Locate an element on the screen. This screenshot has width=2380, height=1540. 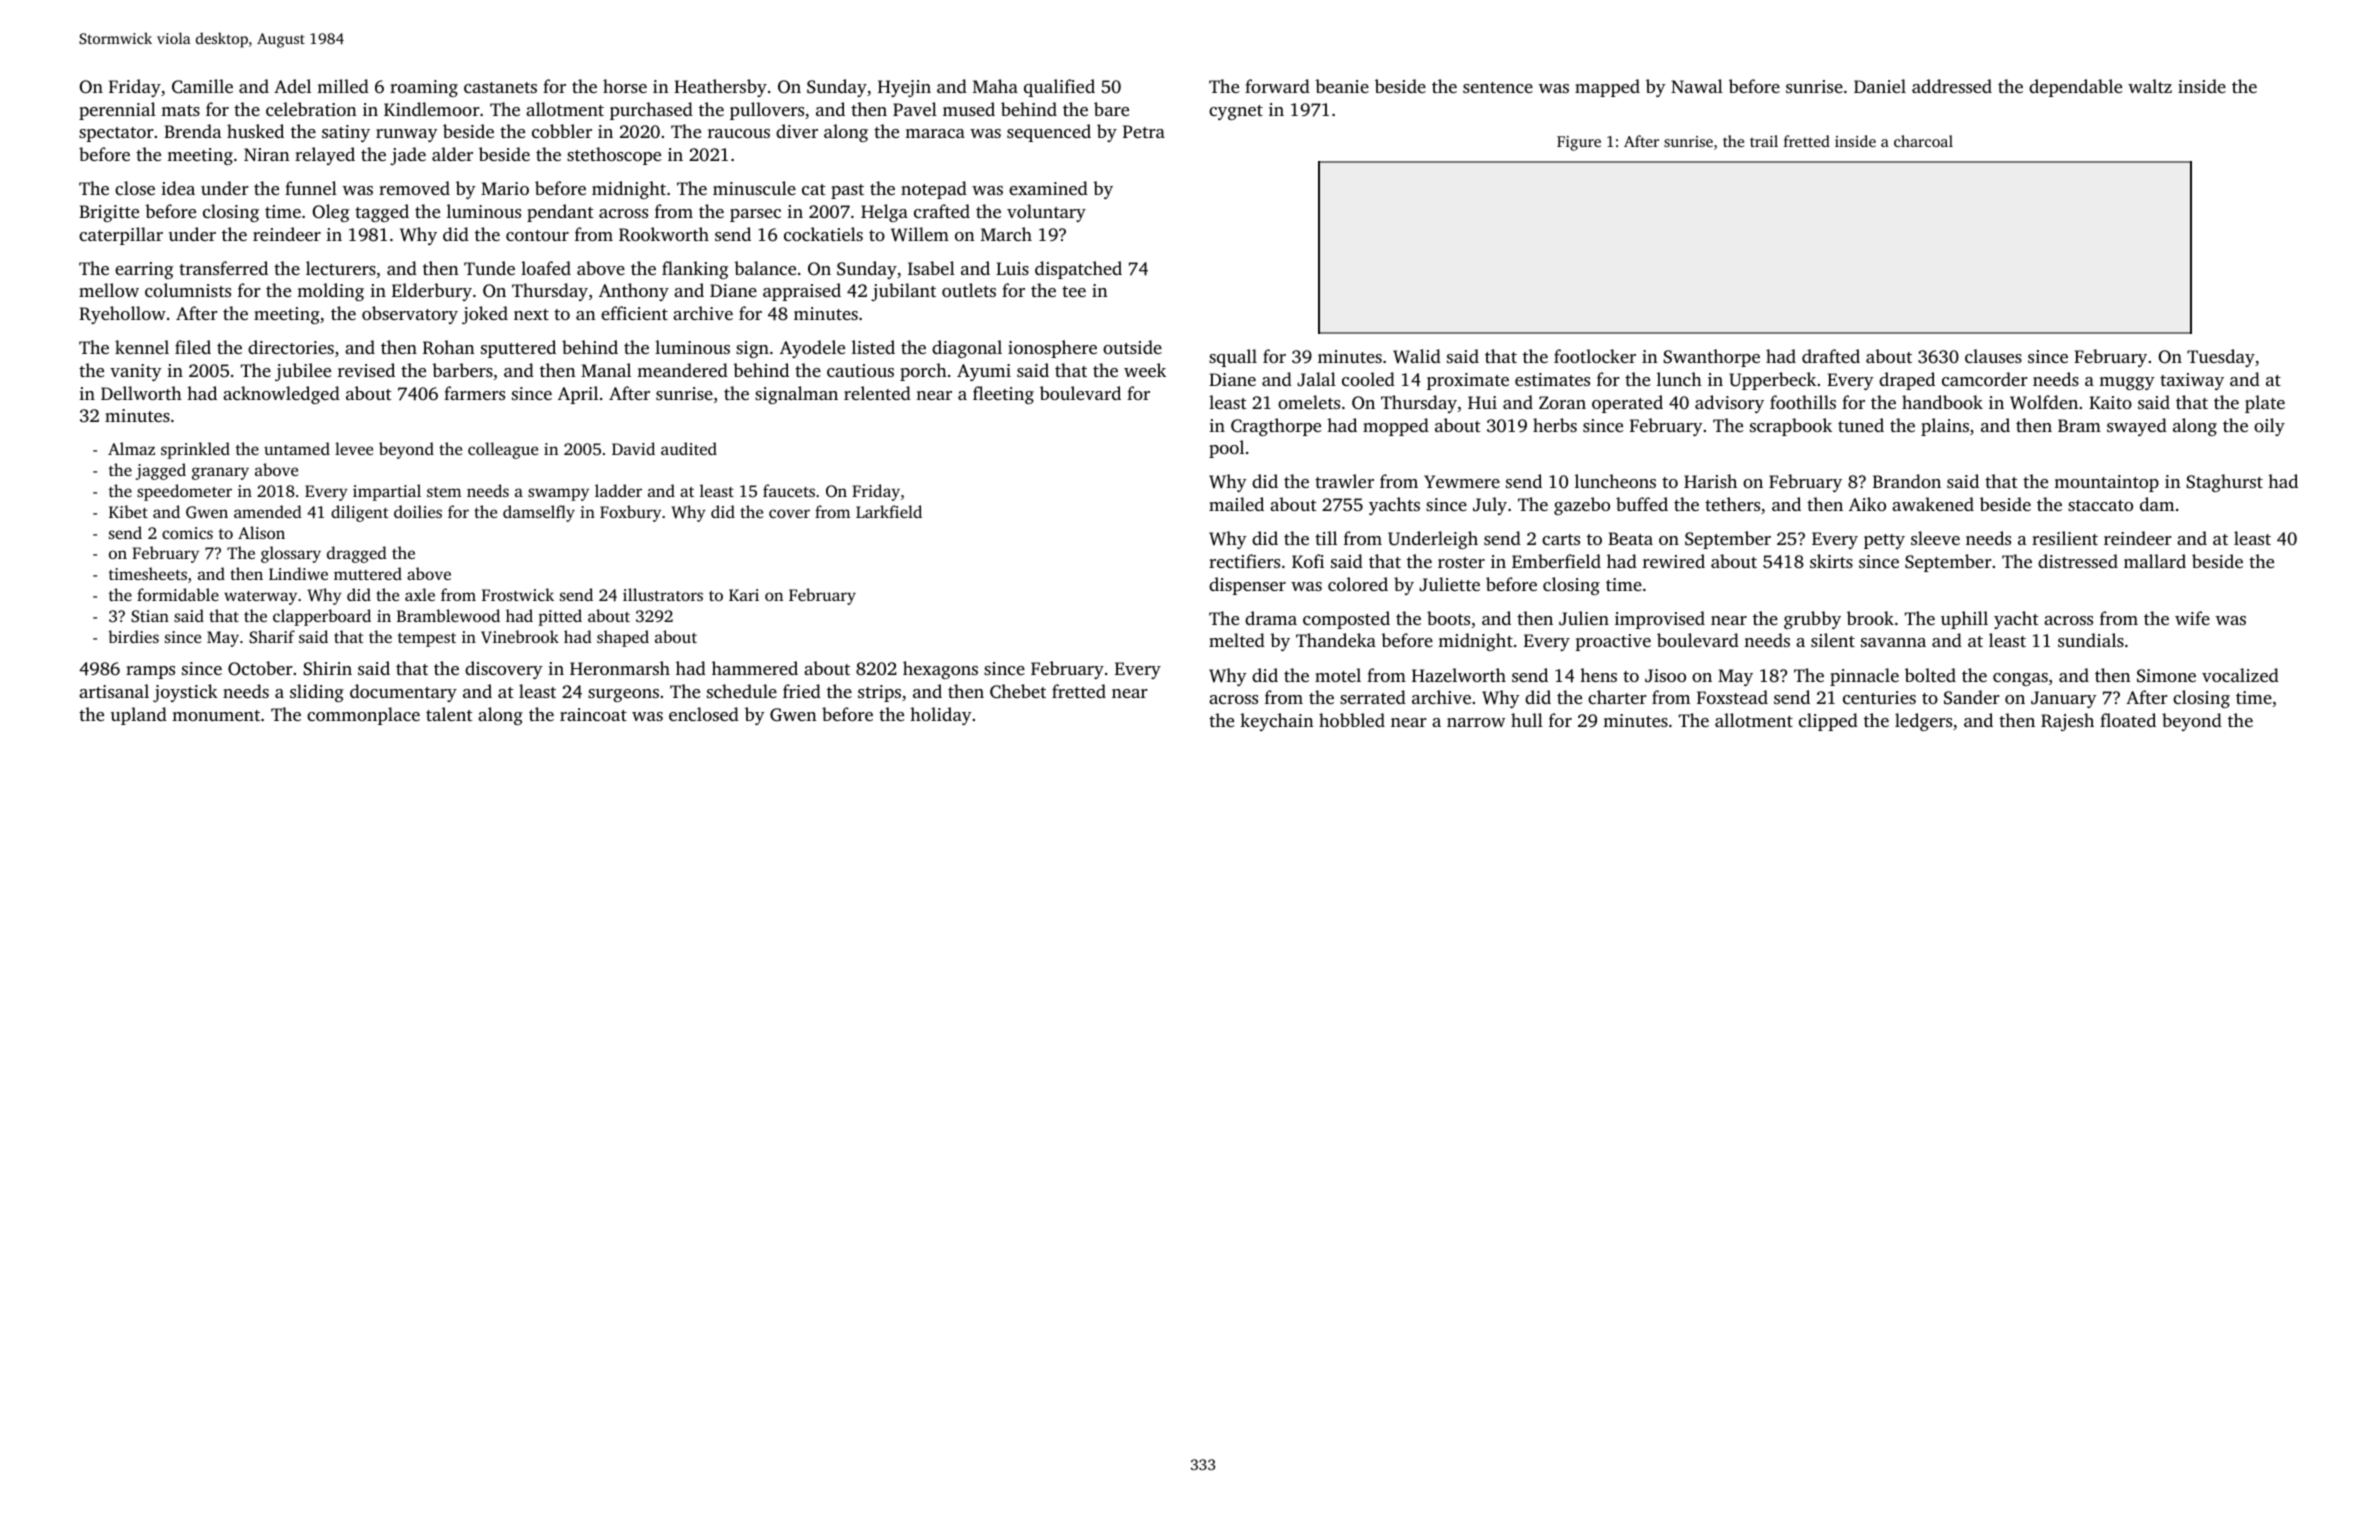
mallard is located at coordinates (2155, 561).
